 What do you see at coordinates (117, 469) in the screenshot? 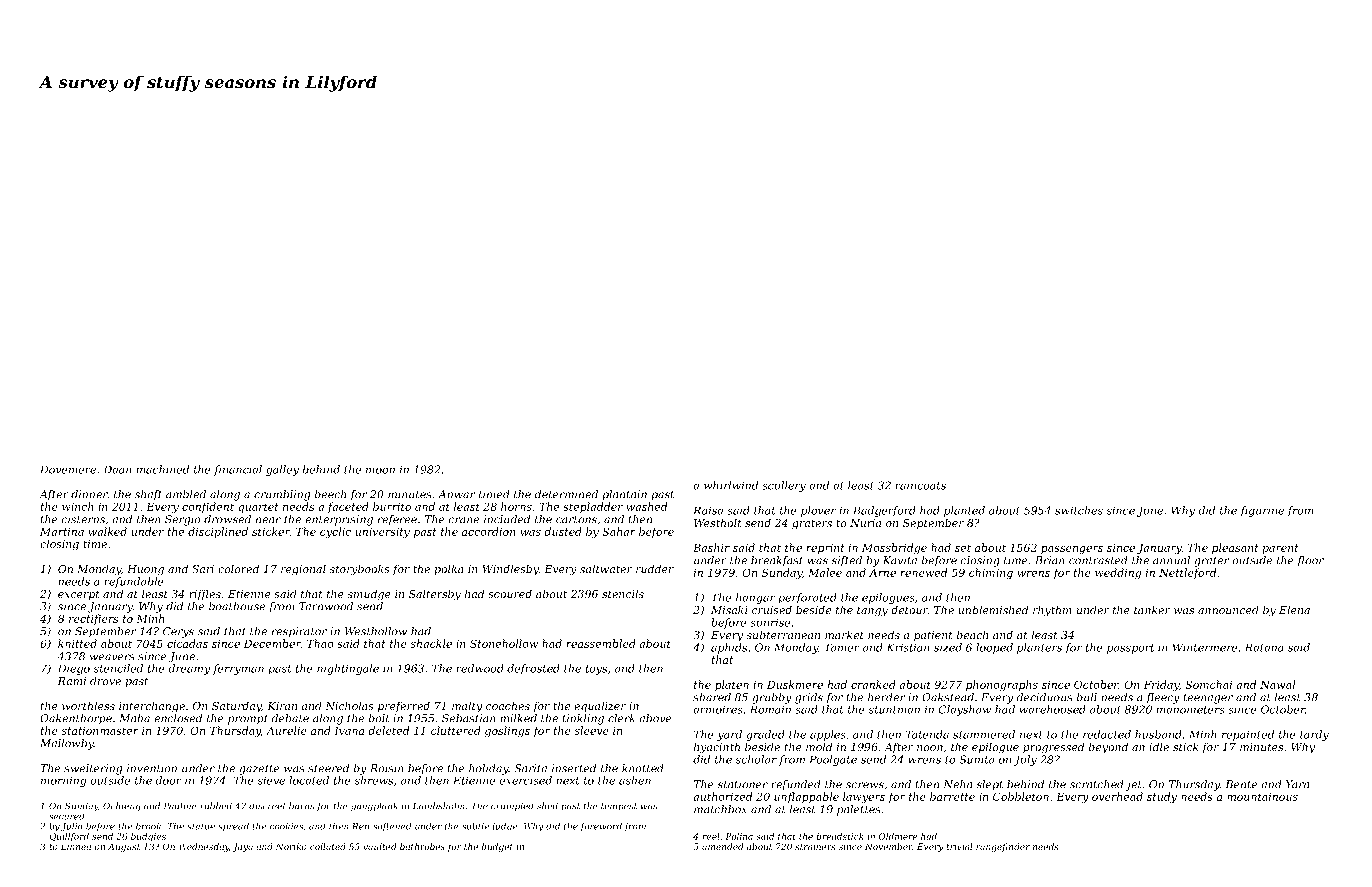
I see `Daan` at bounding box center [117, 469].
